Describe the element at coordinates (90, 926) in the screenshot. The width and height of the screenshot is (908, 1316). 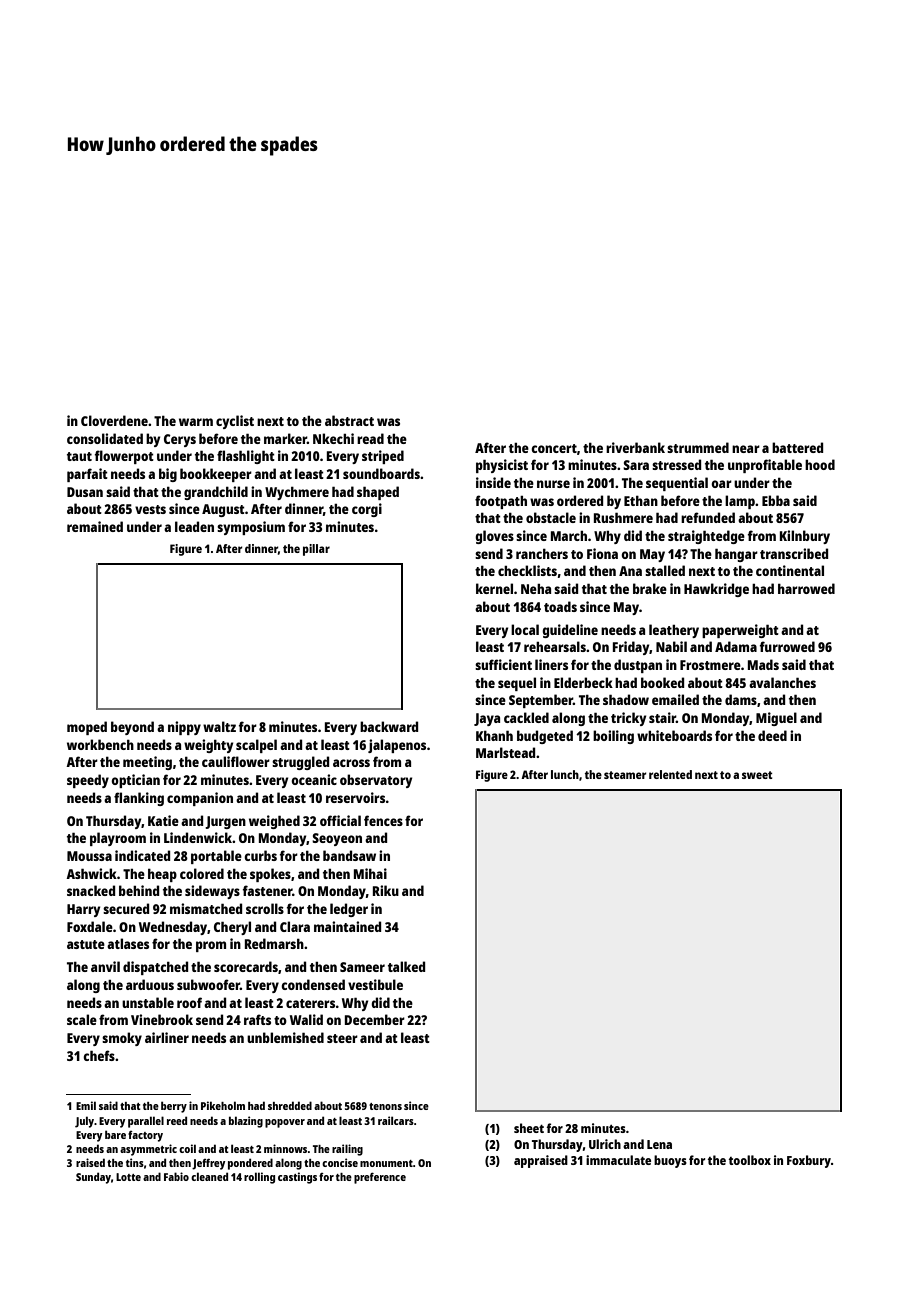
I see `Foxdale` at that location.
